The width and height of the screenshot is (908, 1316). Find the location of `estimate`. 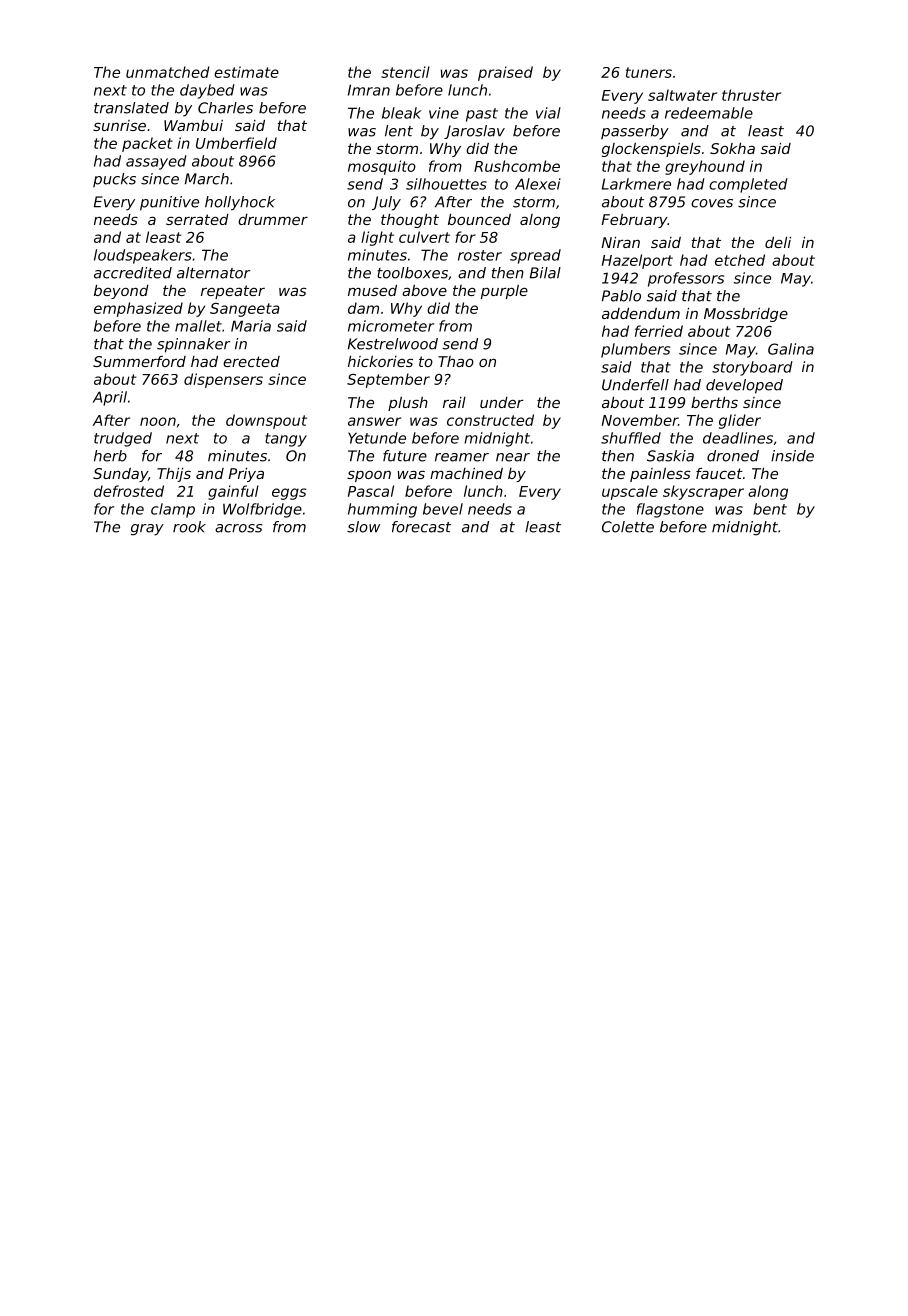

estimate is located at coordinates (246, 72).
